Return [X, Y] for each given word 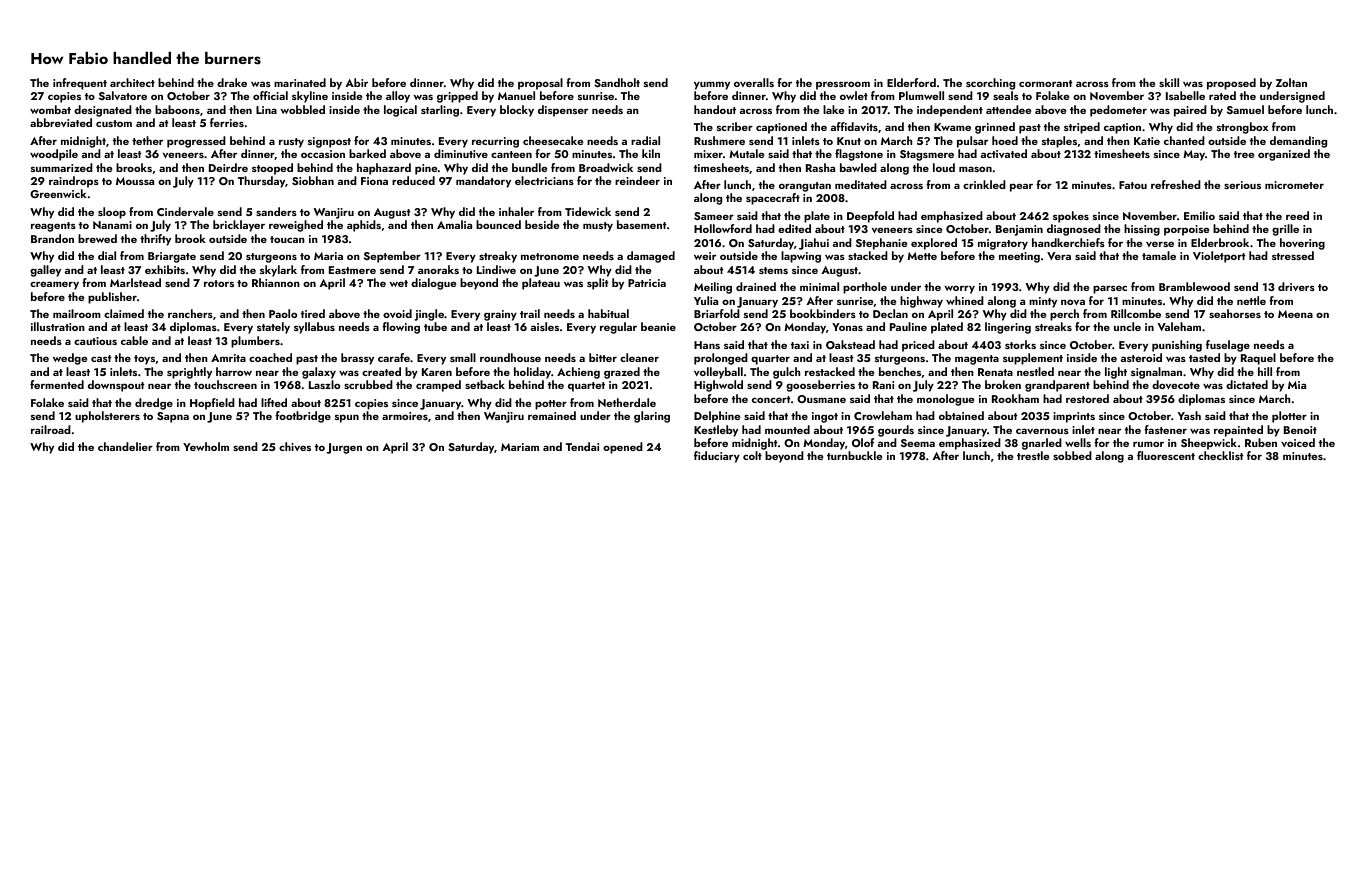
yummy [712, 86]
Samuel [1245, 109]
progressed [196, 142]
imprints [1074, 417]
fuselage [1228, 346]
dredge [154, 404]
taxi [800, 345]
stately [273, 328]
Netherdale [627, 402]
